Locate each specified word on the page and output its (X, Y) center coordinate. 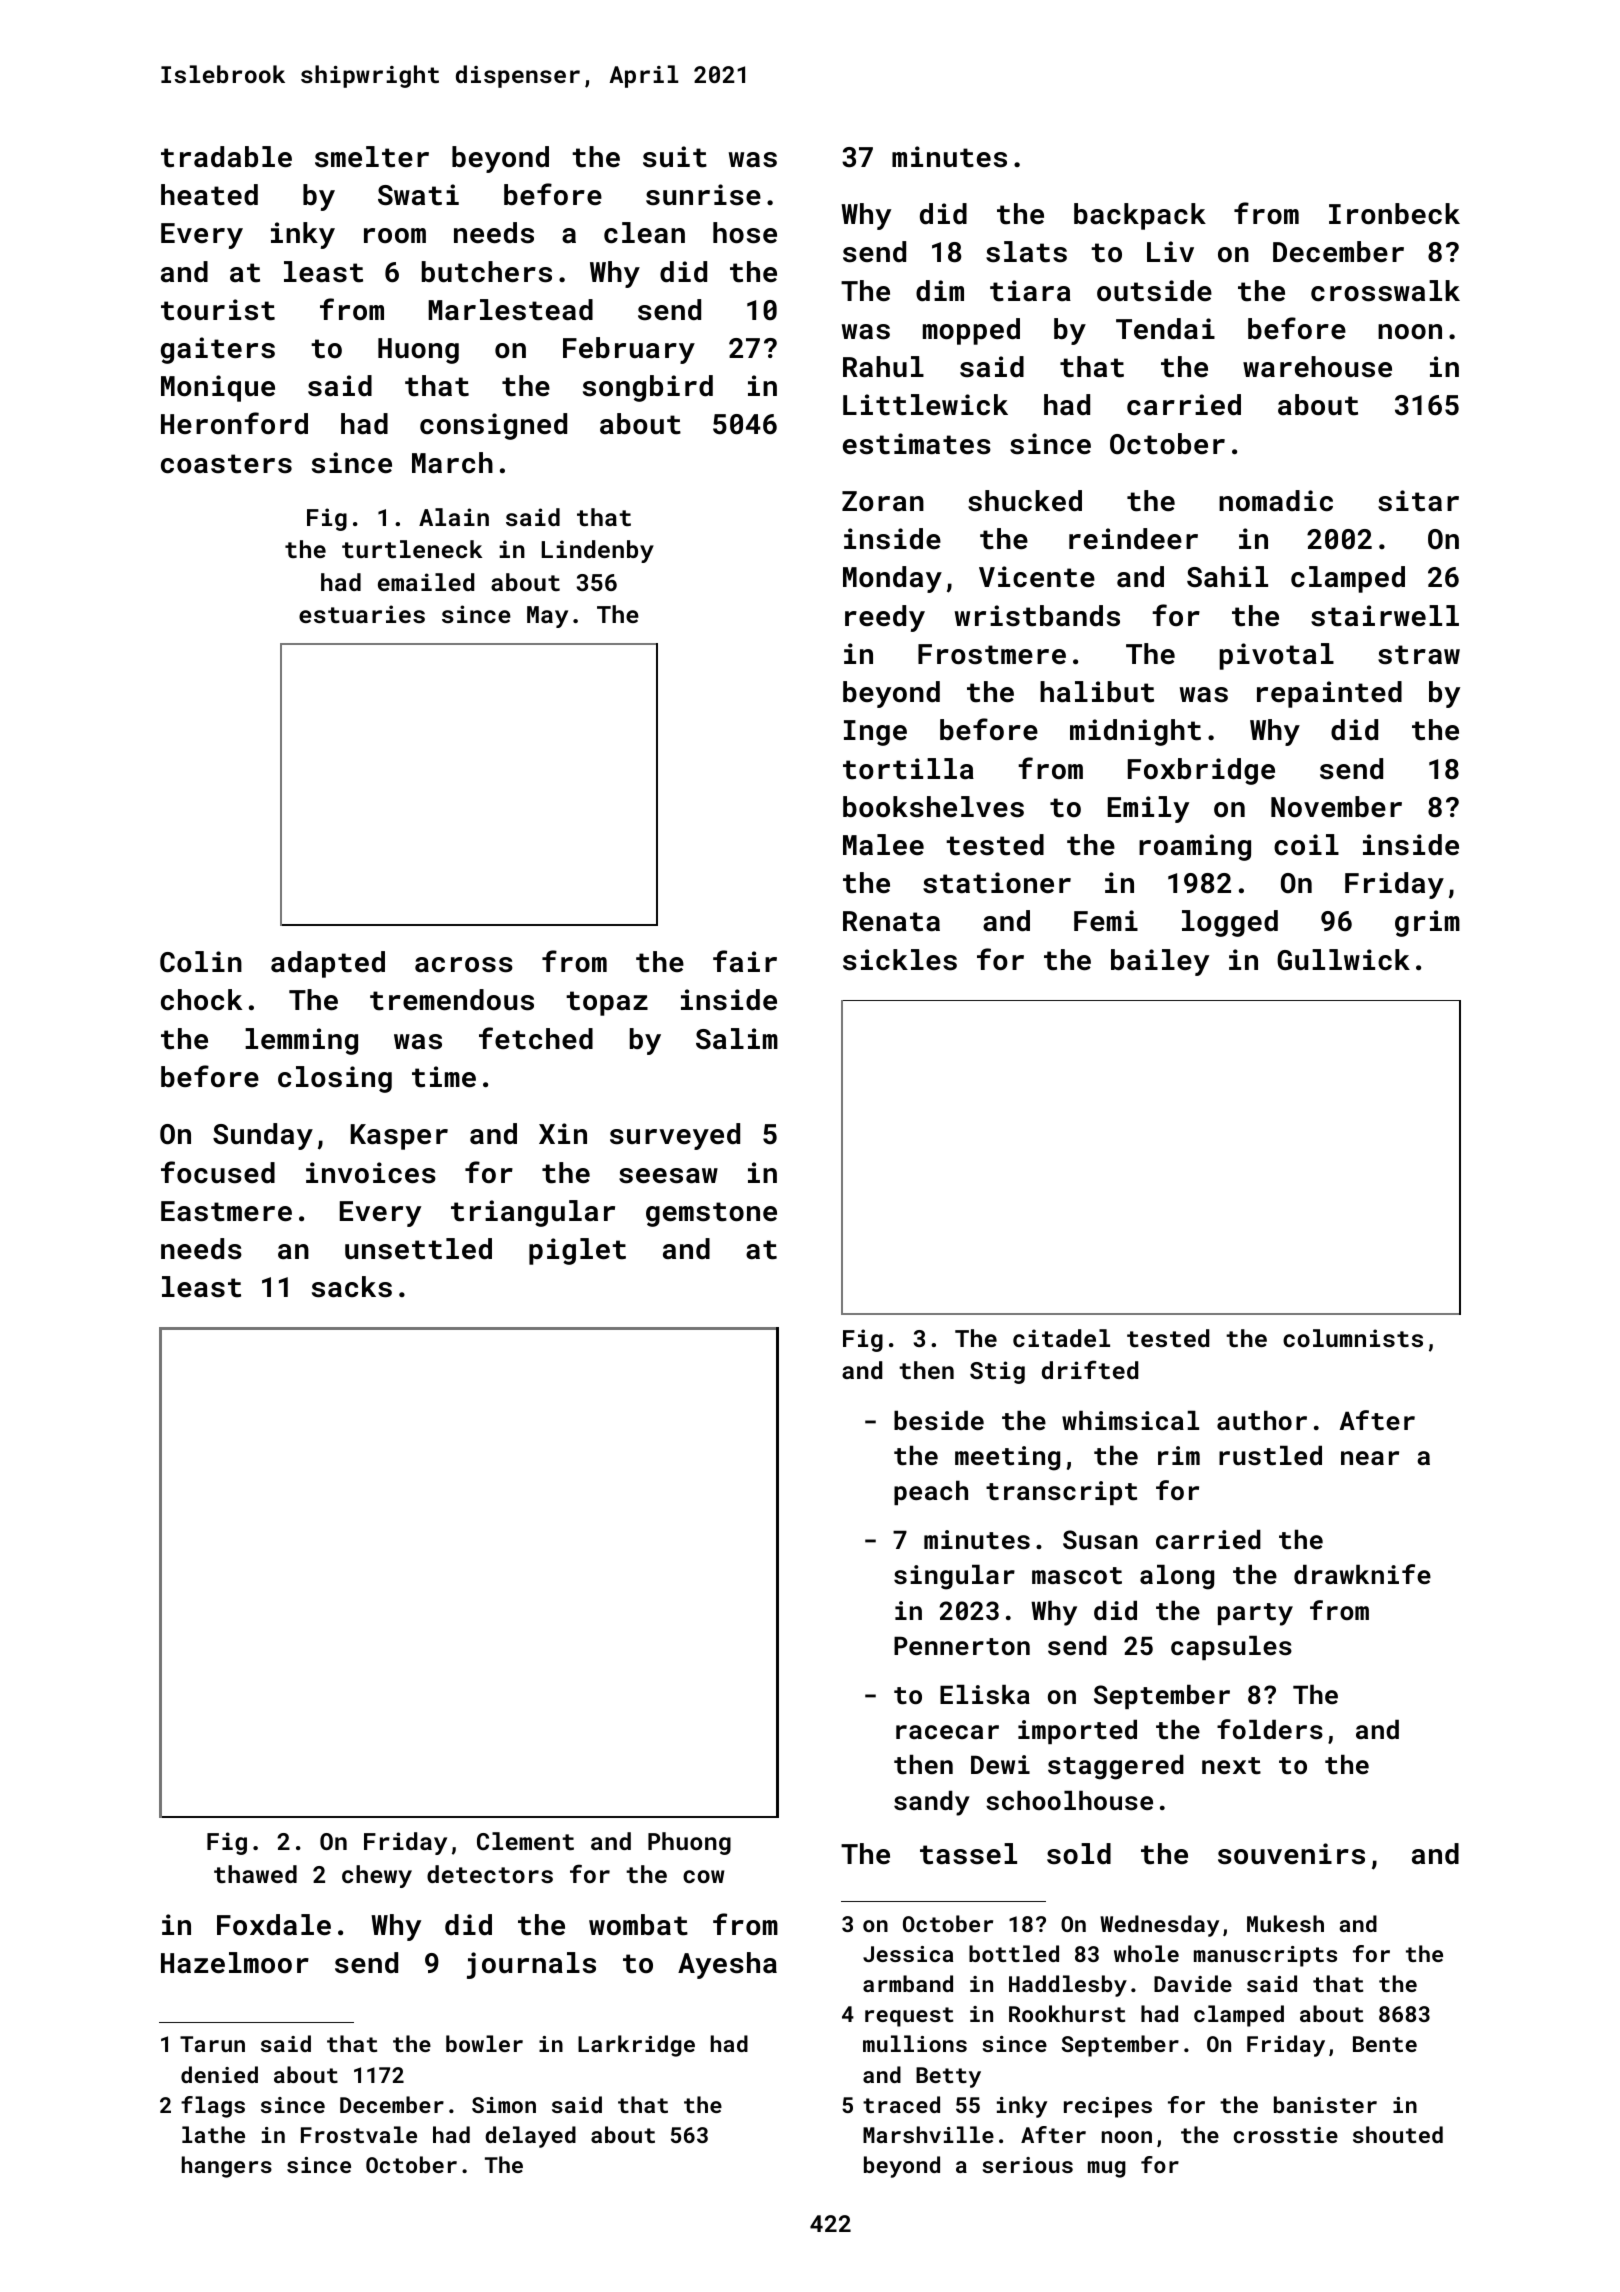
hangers (227, 2167)
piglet (577, 1251)
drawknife (1362, 1574)
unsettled (418, 1249)
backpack (1140, 216)
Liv (1170, 251)
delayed (530, 2137)
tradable (226, 157)
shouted (1398, 2134)
